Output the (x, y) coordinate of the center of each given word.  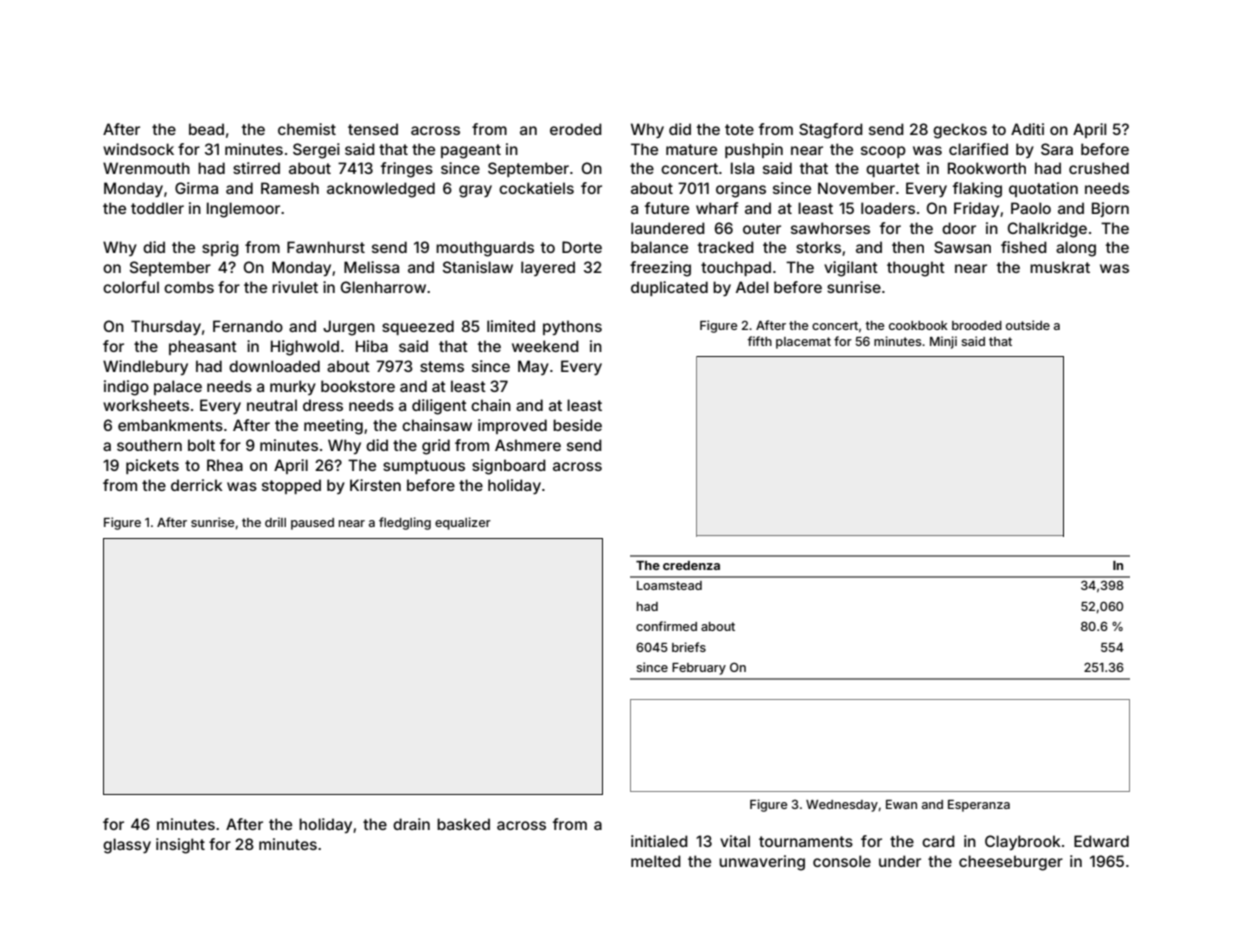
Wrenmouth (146, 168)
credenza (691, 565)
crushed (1099, 168)
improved (512, 426)
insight (180, 846)
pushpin (754, 150)
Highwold (305, 348)
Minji (943, 342)
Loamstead (669, 585)
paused (312, 524)
